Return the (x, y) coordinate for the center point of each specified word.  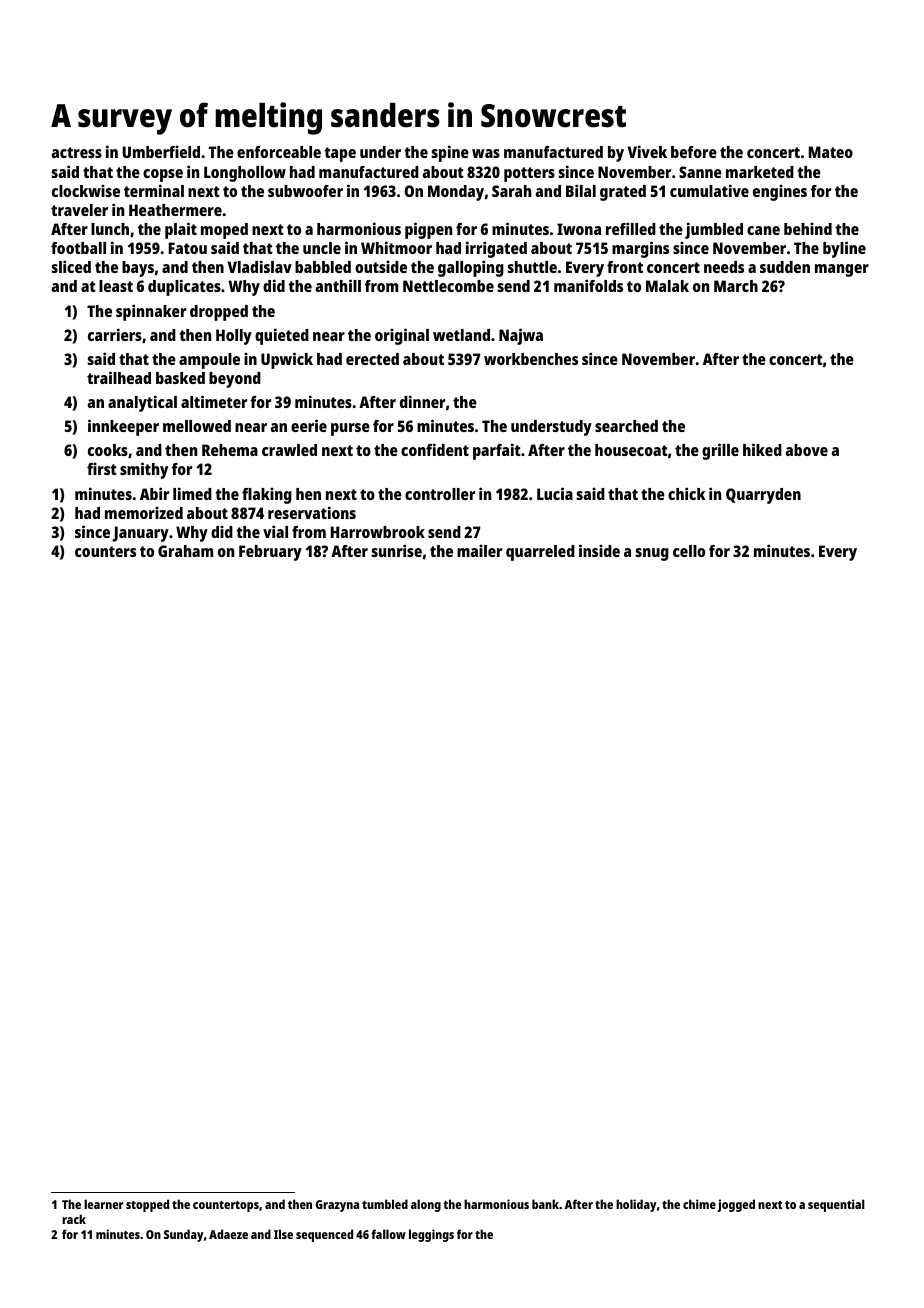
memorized (144, 512)
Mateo (831, 152)
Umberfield (161, 151)
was (486, 153)
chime (699, 1204)
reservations (312, 512)
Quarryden (763, 496)
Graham (185, 551)
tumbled (385, 1204)
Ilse (283, 1234)
